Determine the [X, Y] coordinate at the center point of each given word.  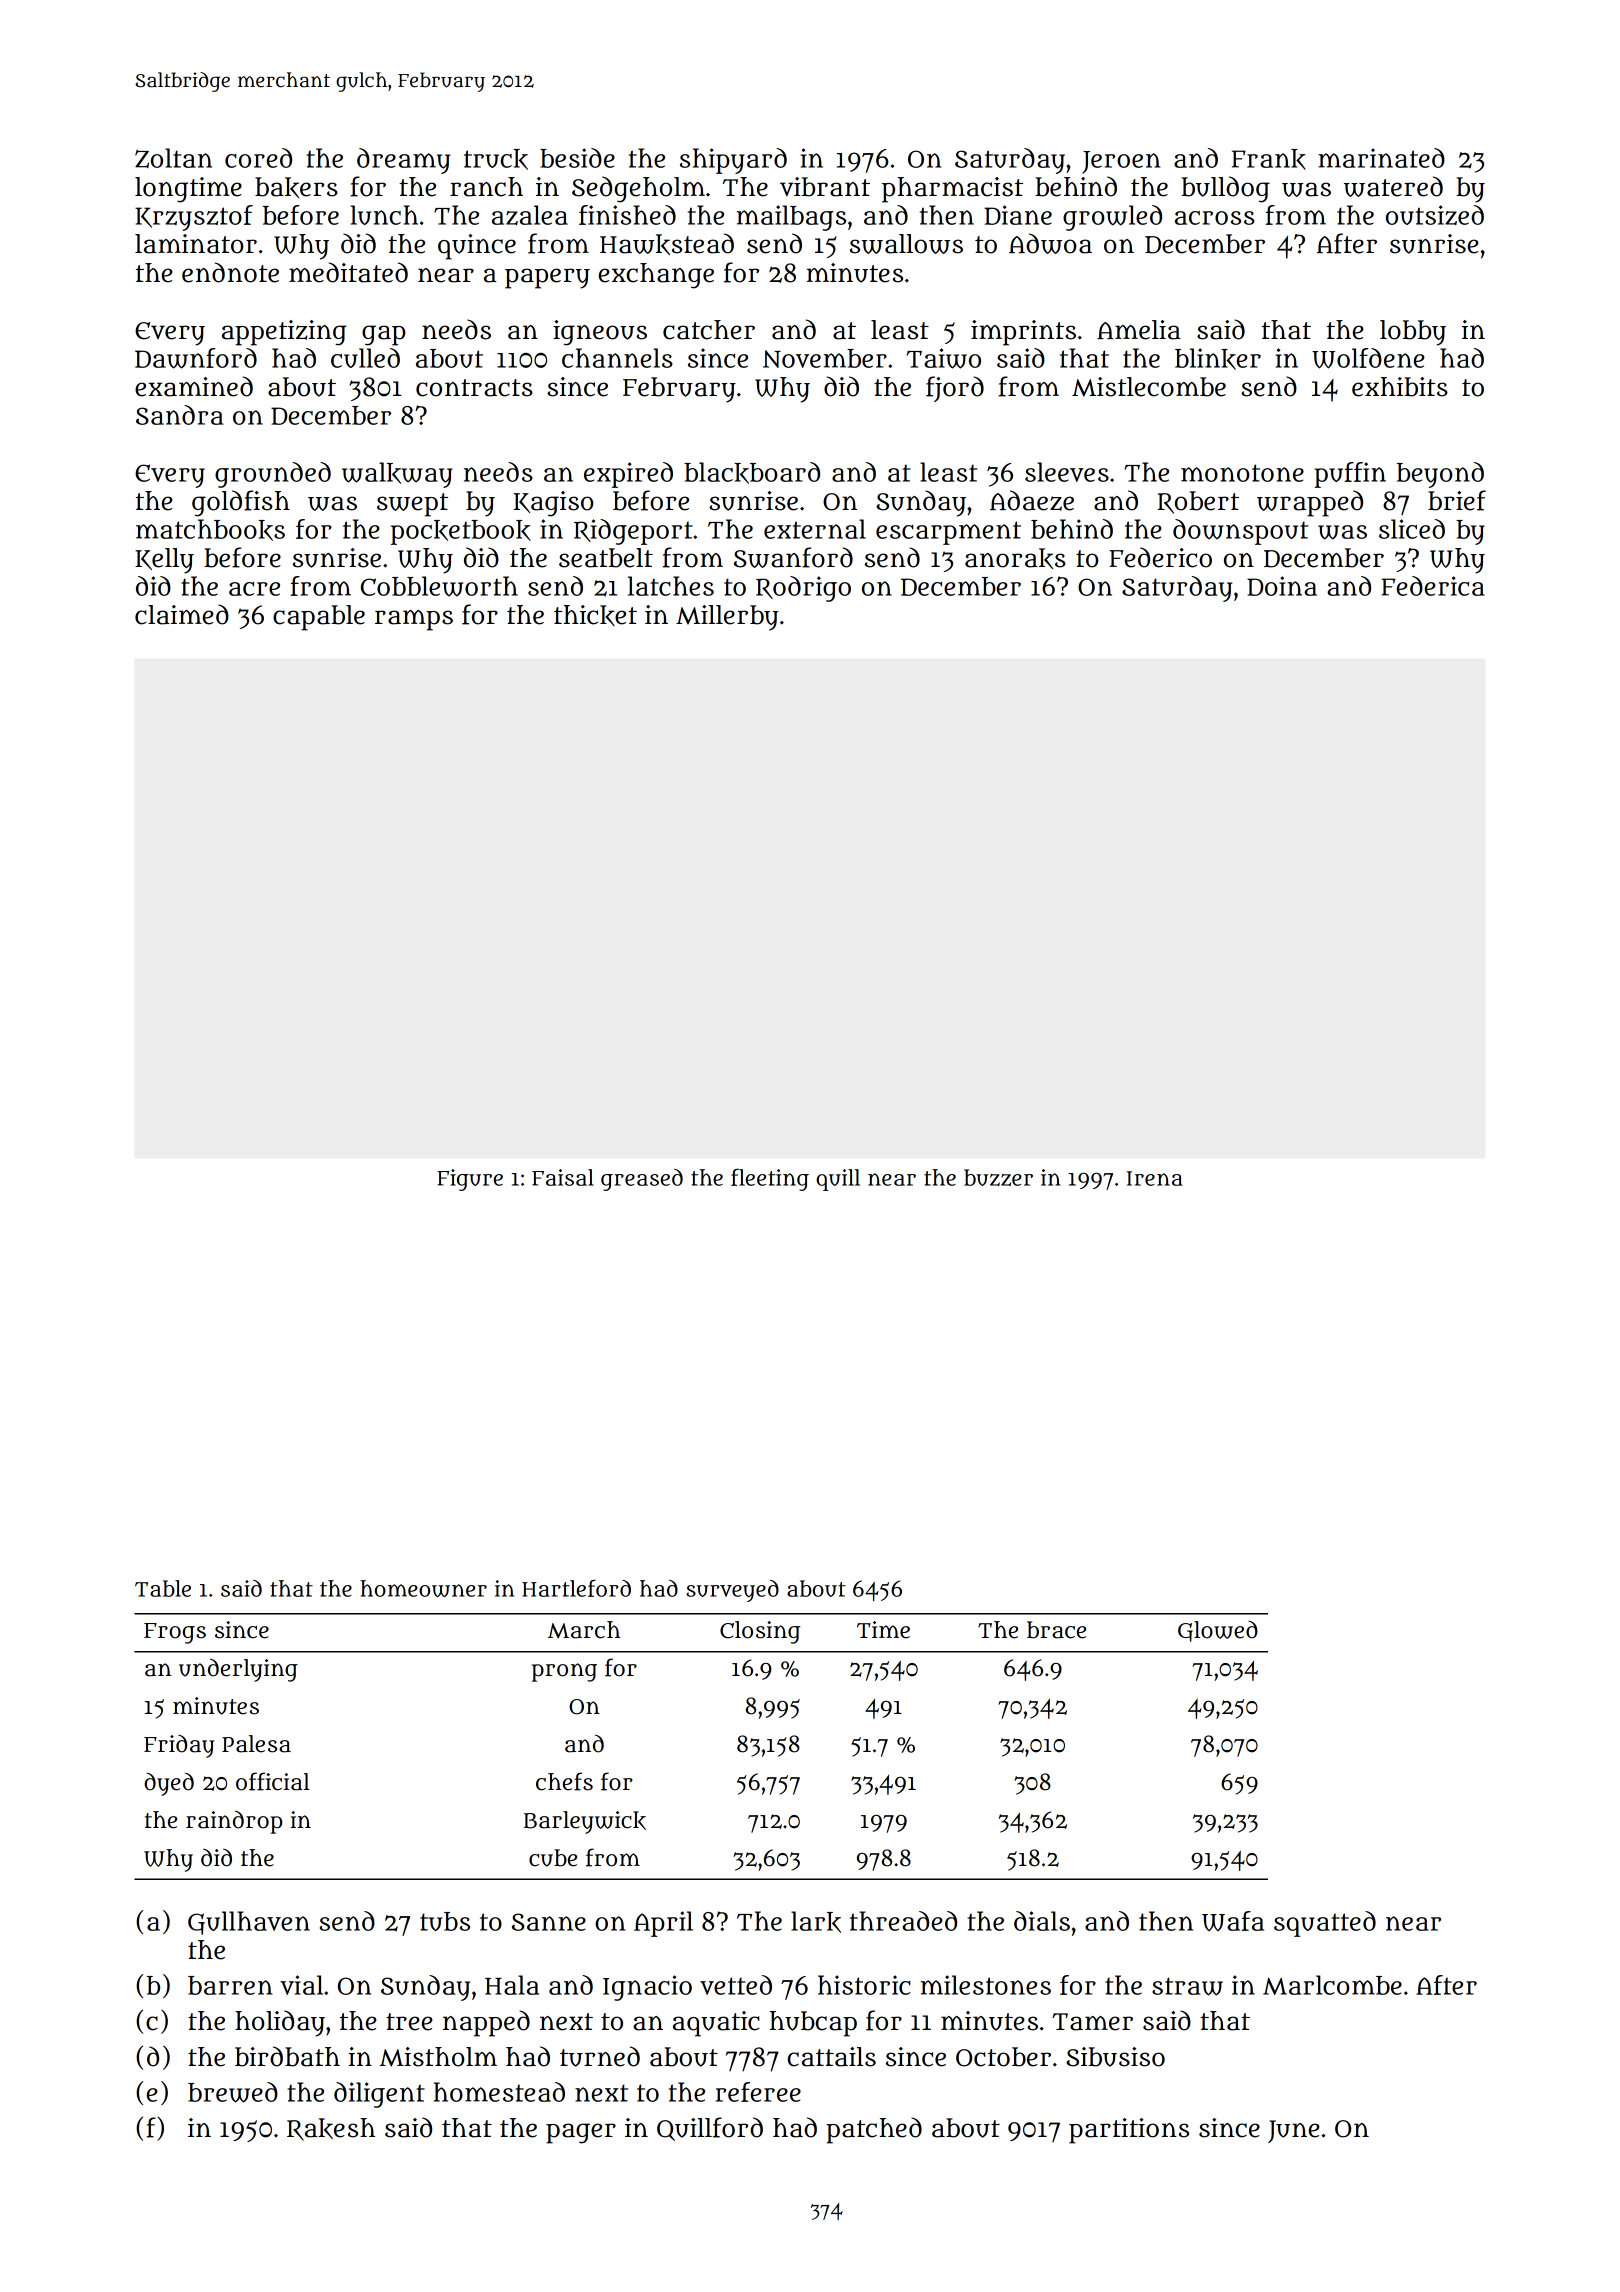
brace [1056, 1630]
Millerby [727, 618]
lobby [1413, 333]
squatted [1325, 1924]
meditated [348, 272]
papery [547, 278]
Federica [1433, 586]
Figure [470, 1180]
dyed [169, 1784]
